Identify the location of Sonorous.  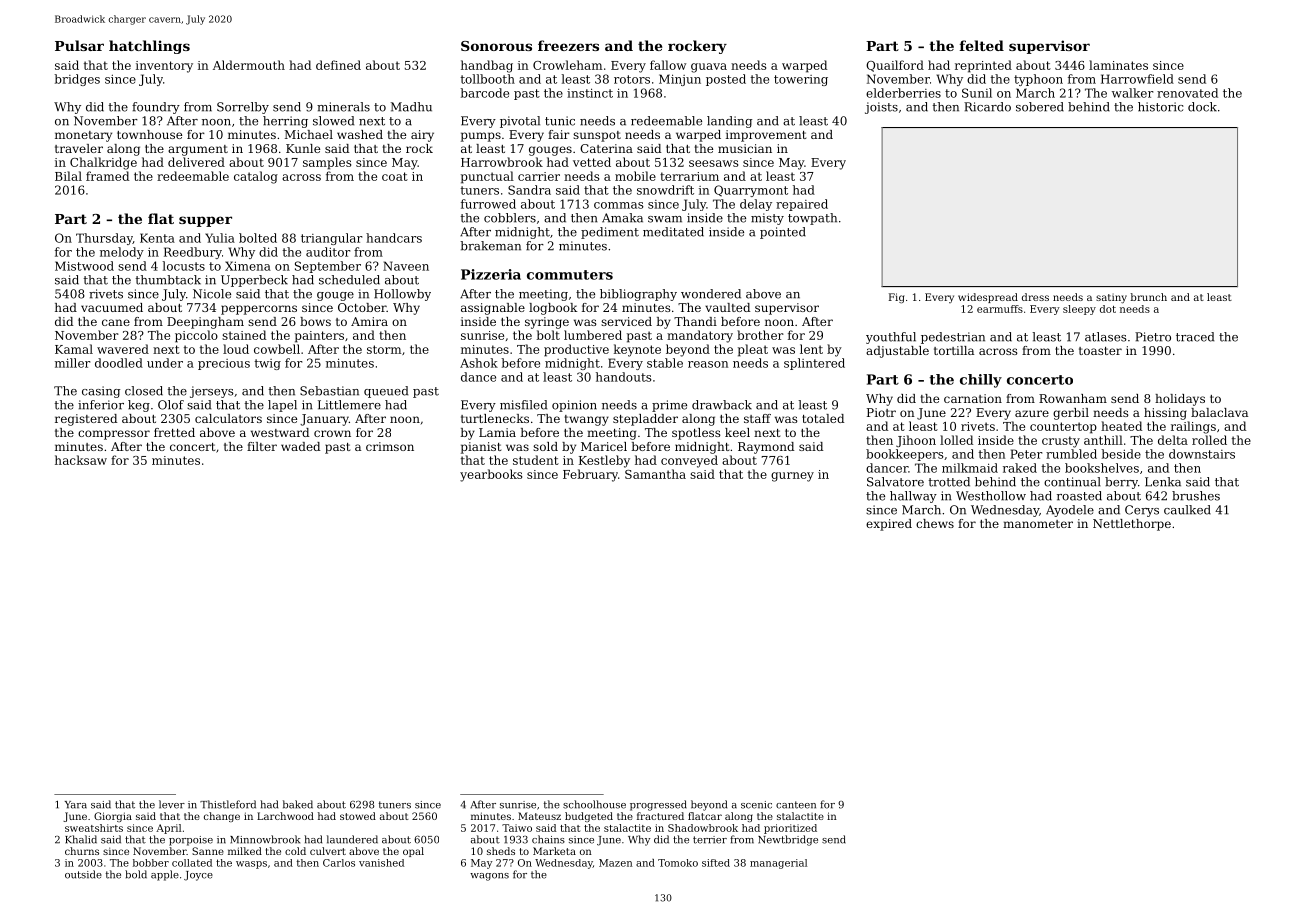
(496, 46).
